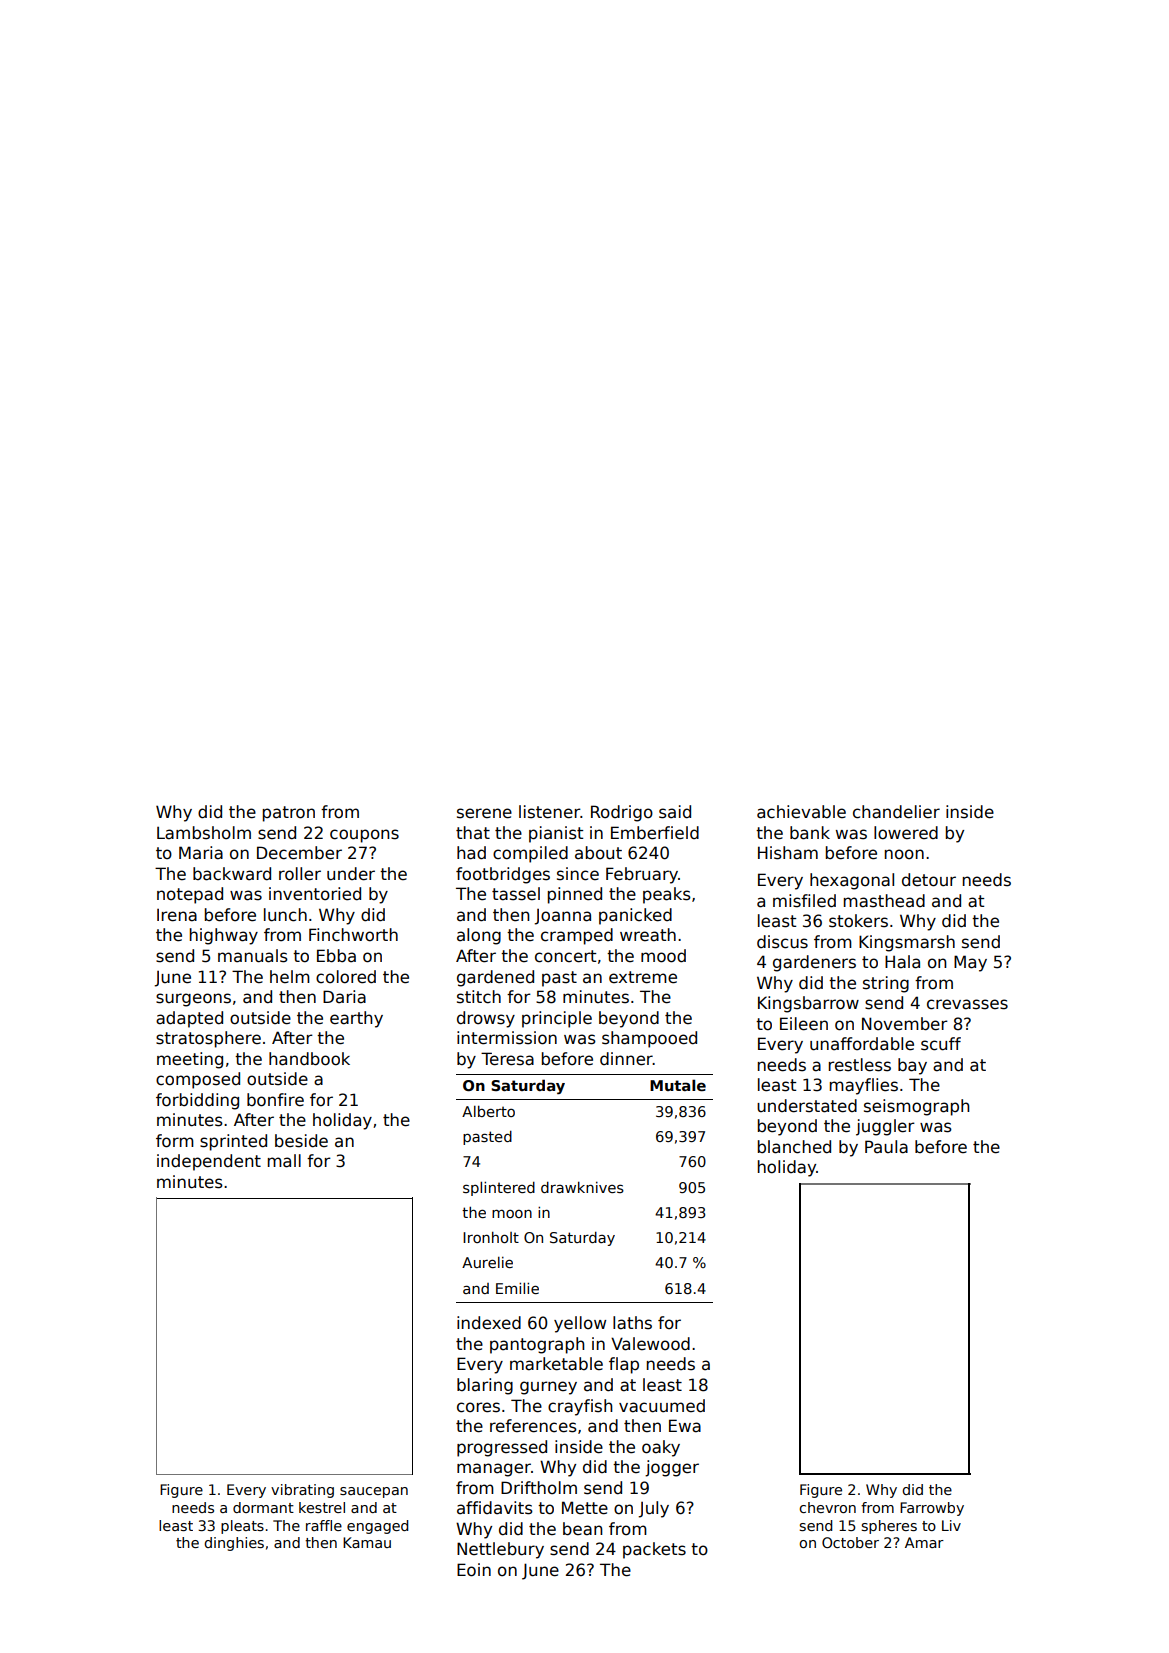  What do you see at coordinates (884, 901) in the screenshot?
I see `masthead` at bounding box center [884, 901].
